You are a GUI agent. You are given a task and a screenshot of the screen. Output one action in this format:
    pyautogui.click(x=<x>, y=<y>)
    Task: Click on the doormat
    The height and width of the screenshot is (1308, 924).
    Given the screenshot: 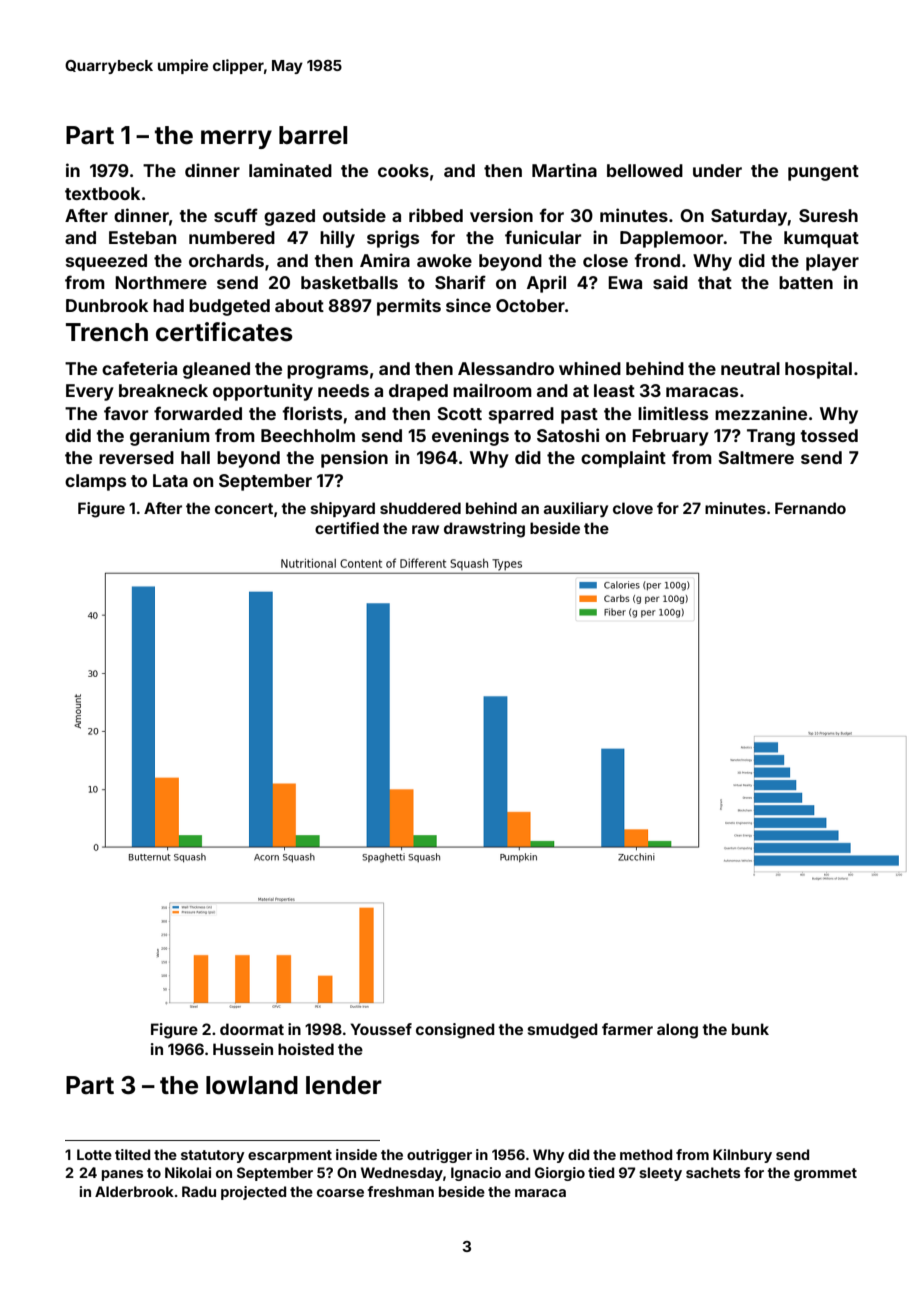 What is the action you would take?
    pyautogui.click(x=252, y=1029)
